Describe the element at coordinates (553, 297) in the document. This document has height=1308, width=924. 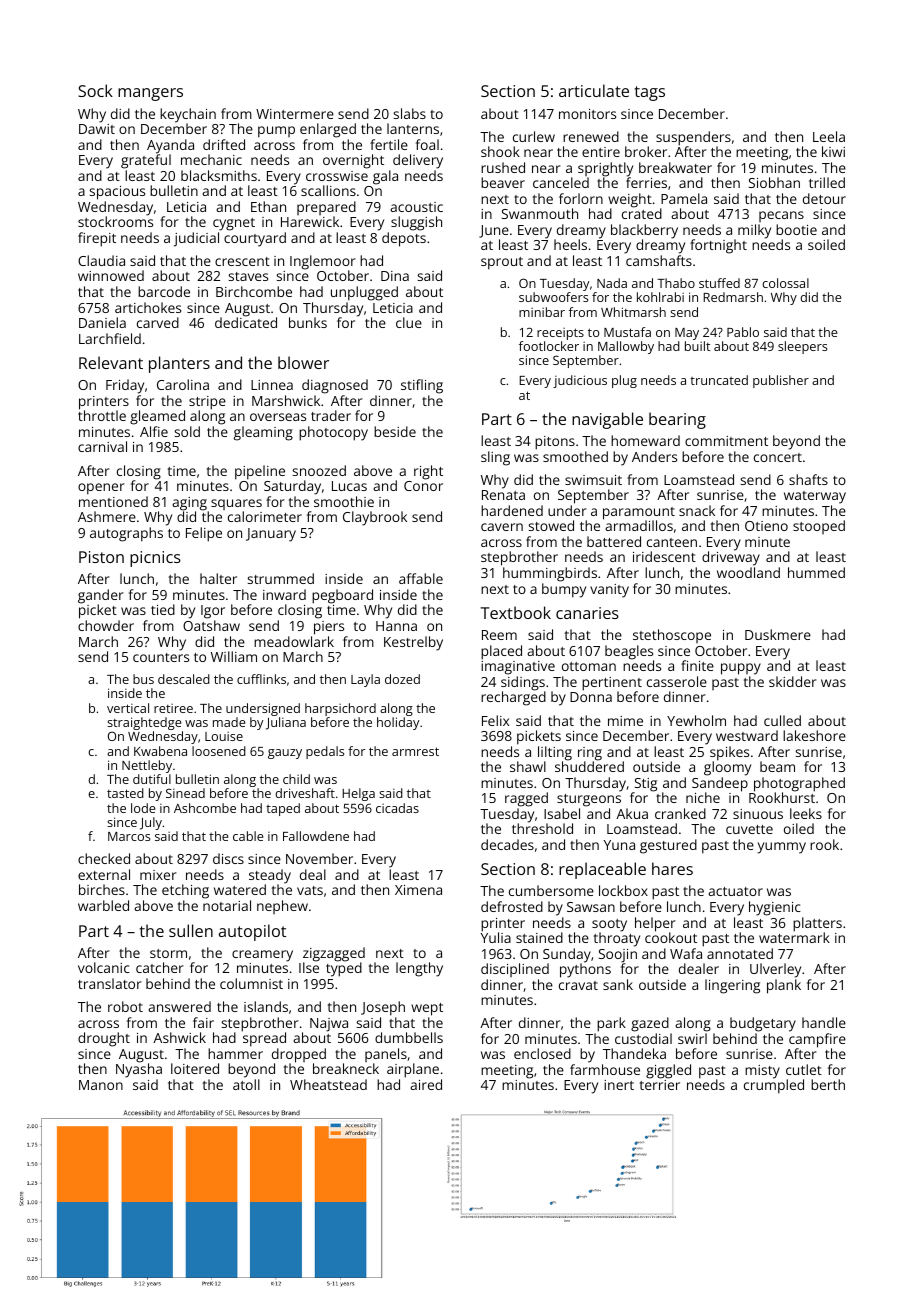
I see `subwoofers` at that location.
